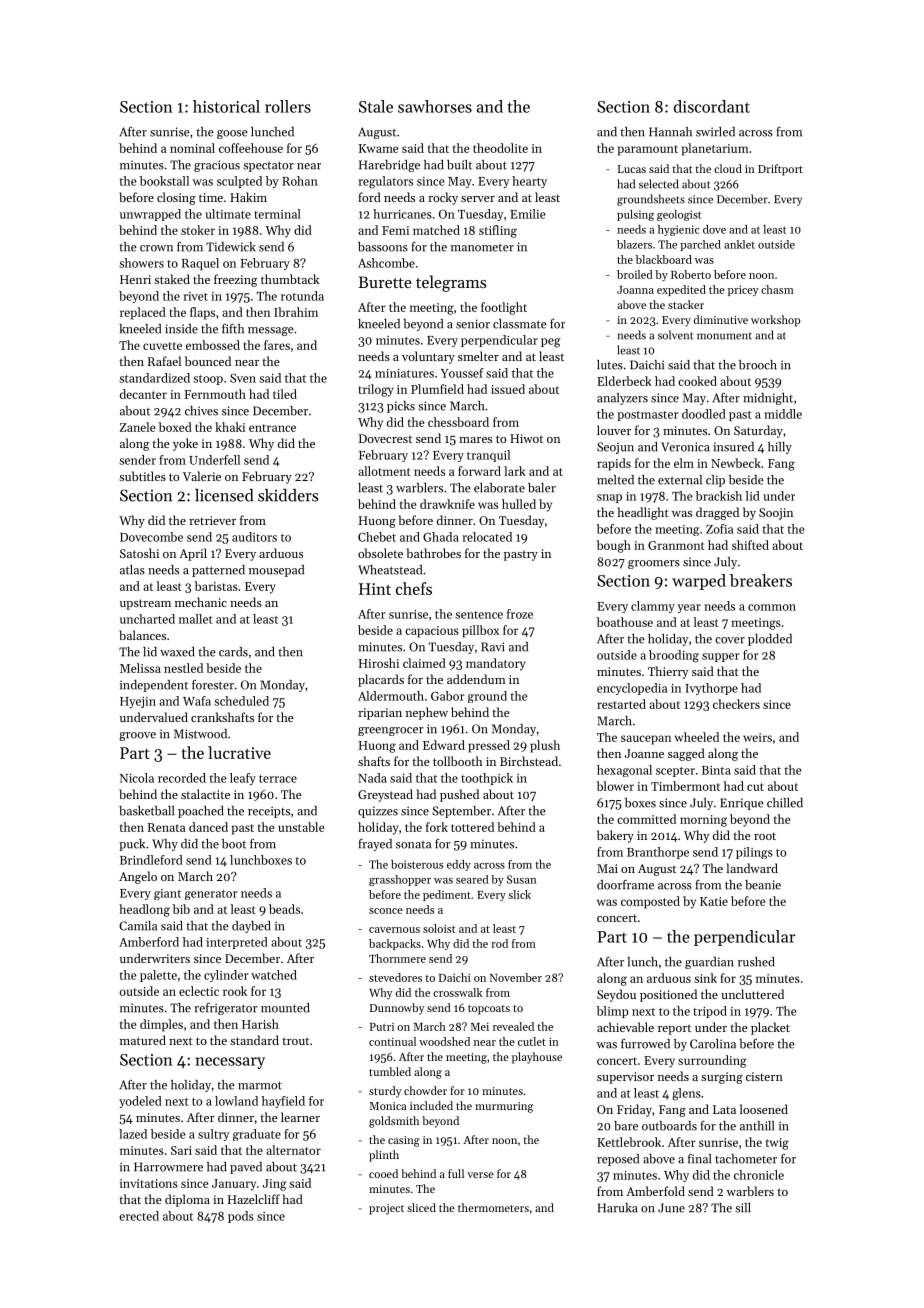 This screenshot has height=1308, width=924. I want to click on chasm, so click(777, 289).
